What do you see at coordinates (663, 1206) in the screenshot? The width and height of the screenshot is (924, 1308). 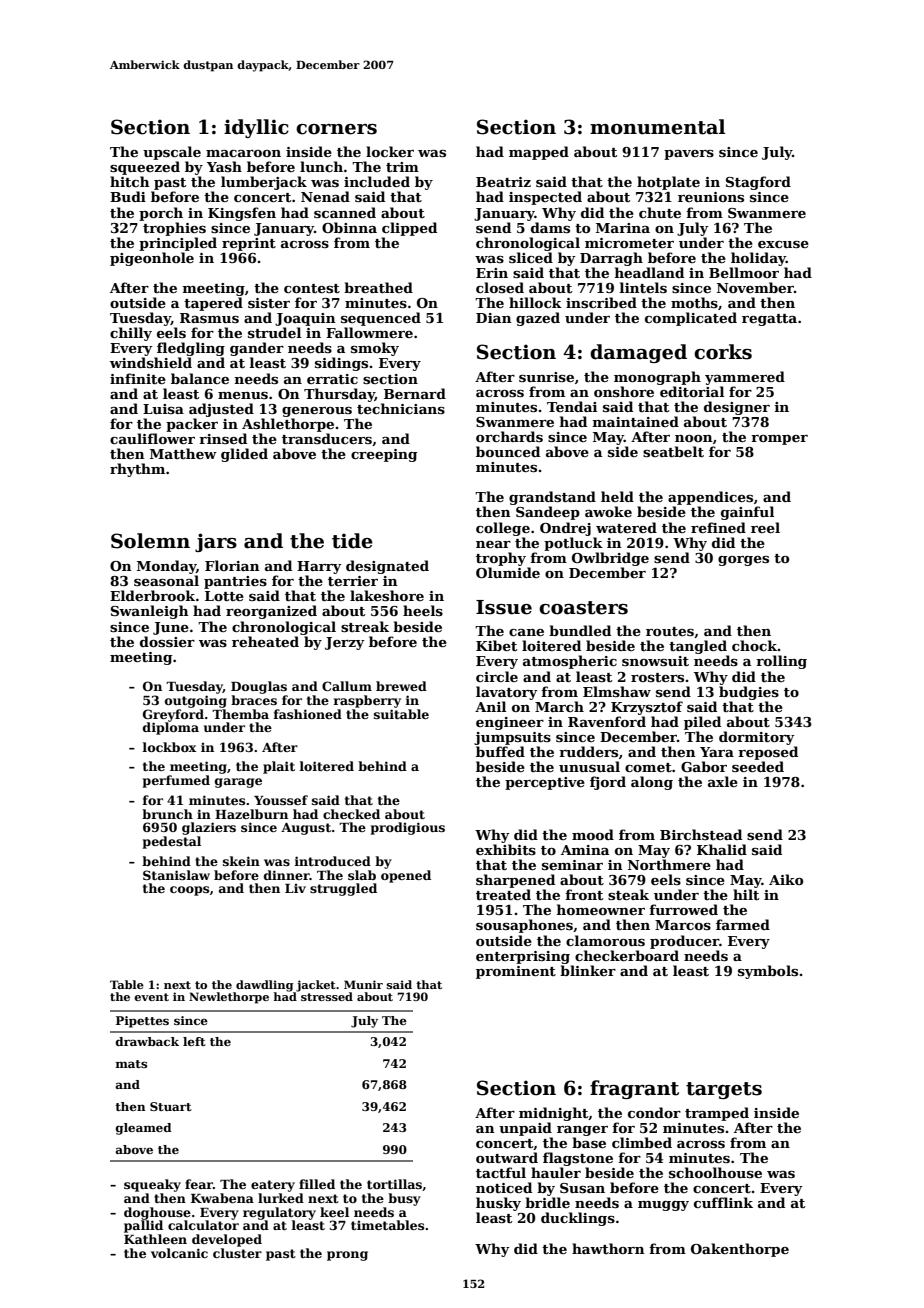 I see `muggy` at bounding box center [663, 1206].
